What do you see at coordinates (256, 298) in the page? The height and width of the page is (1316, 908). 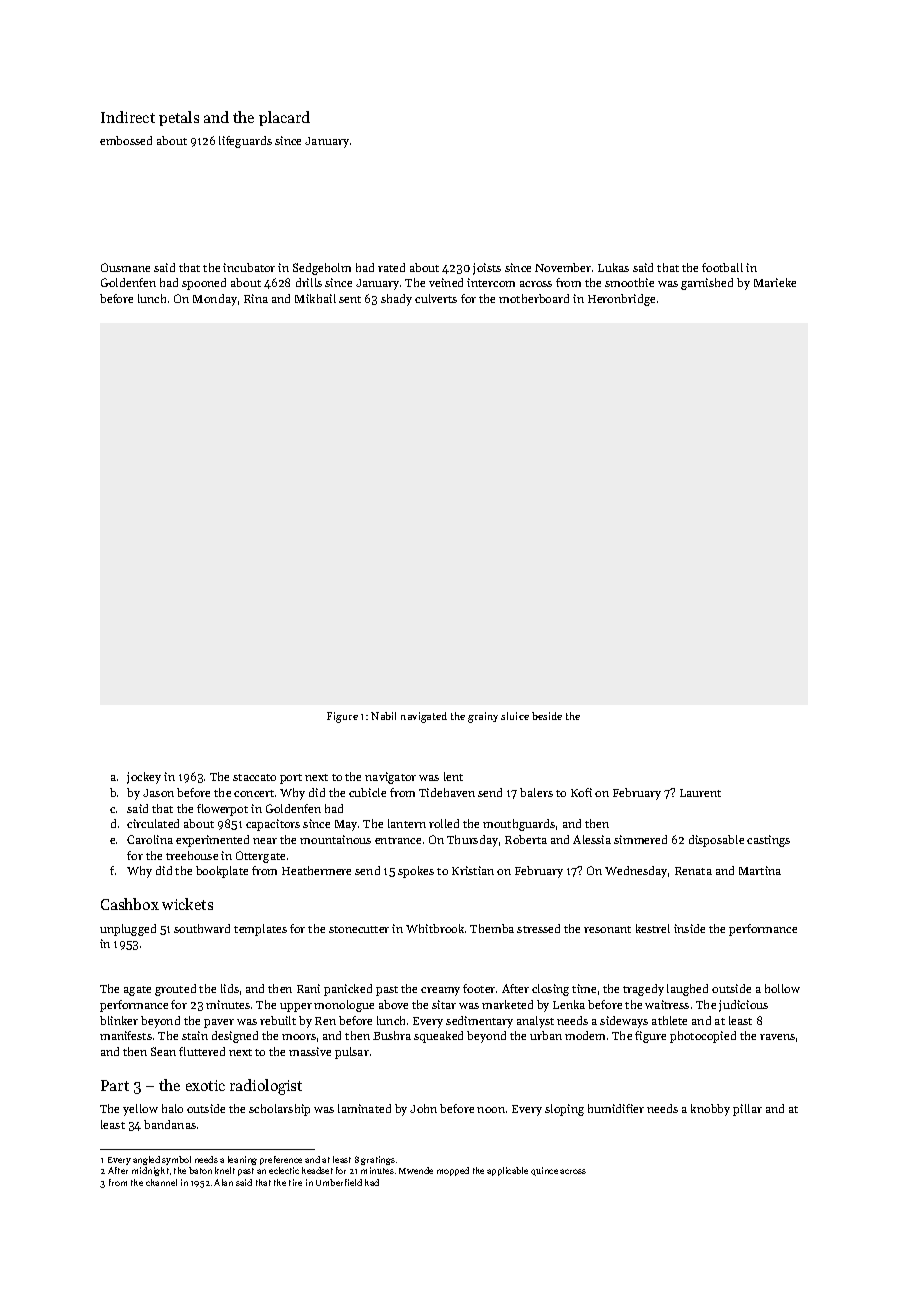 I see `Rina` at bounding box center [256, 298].
